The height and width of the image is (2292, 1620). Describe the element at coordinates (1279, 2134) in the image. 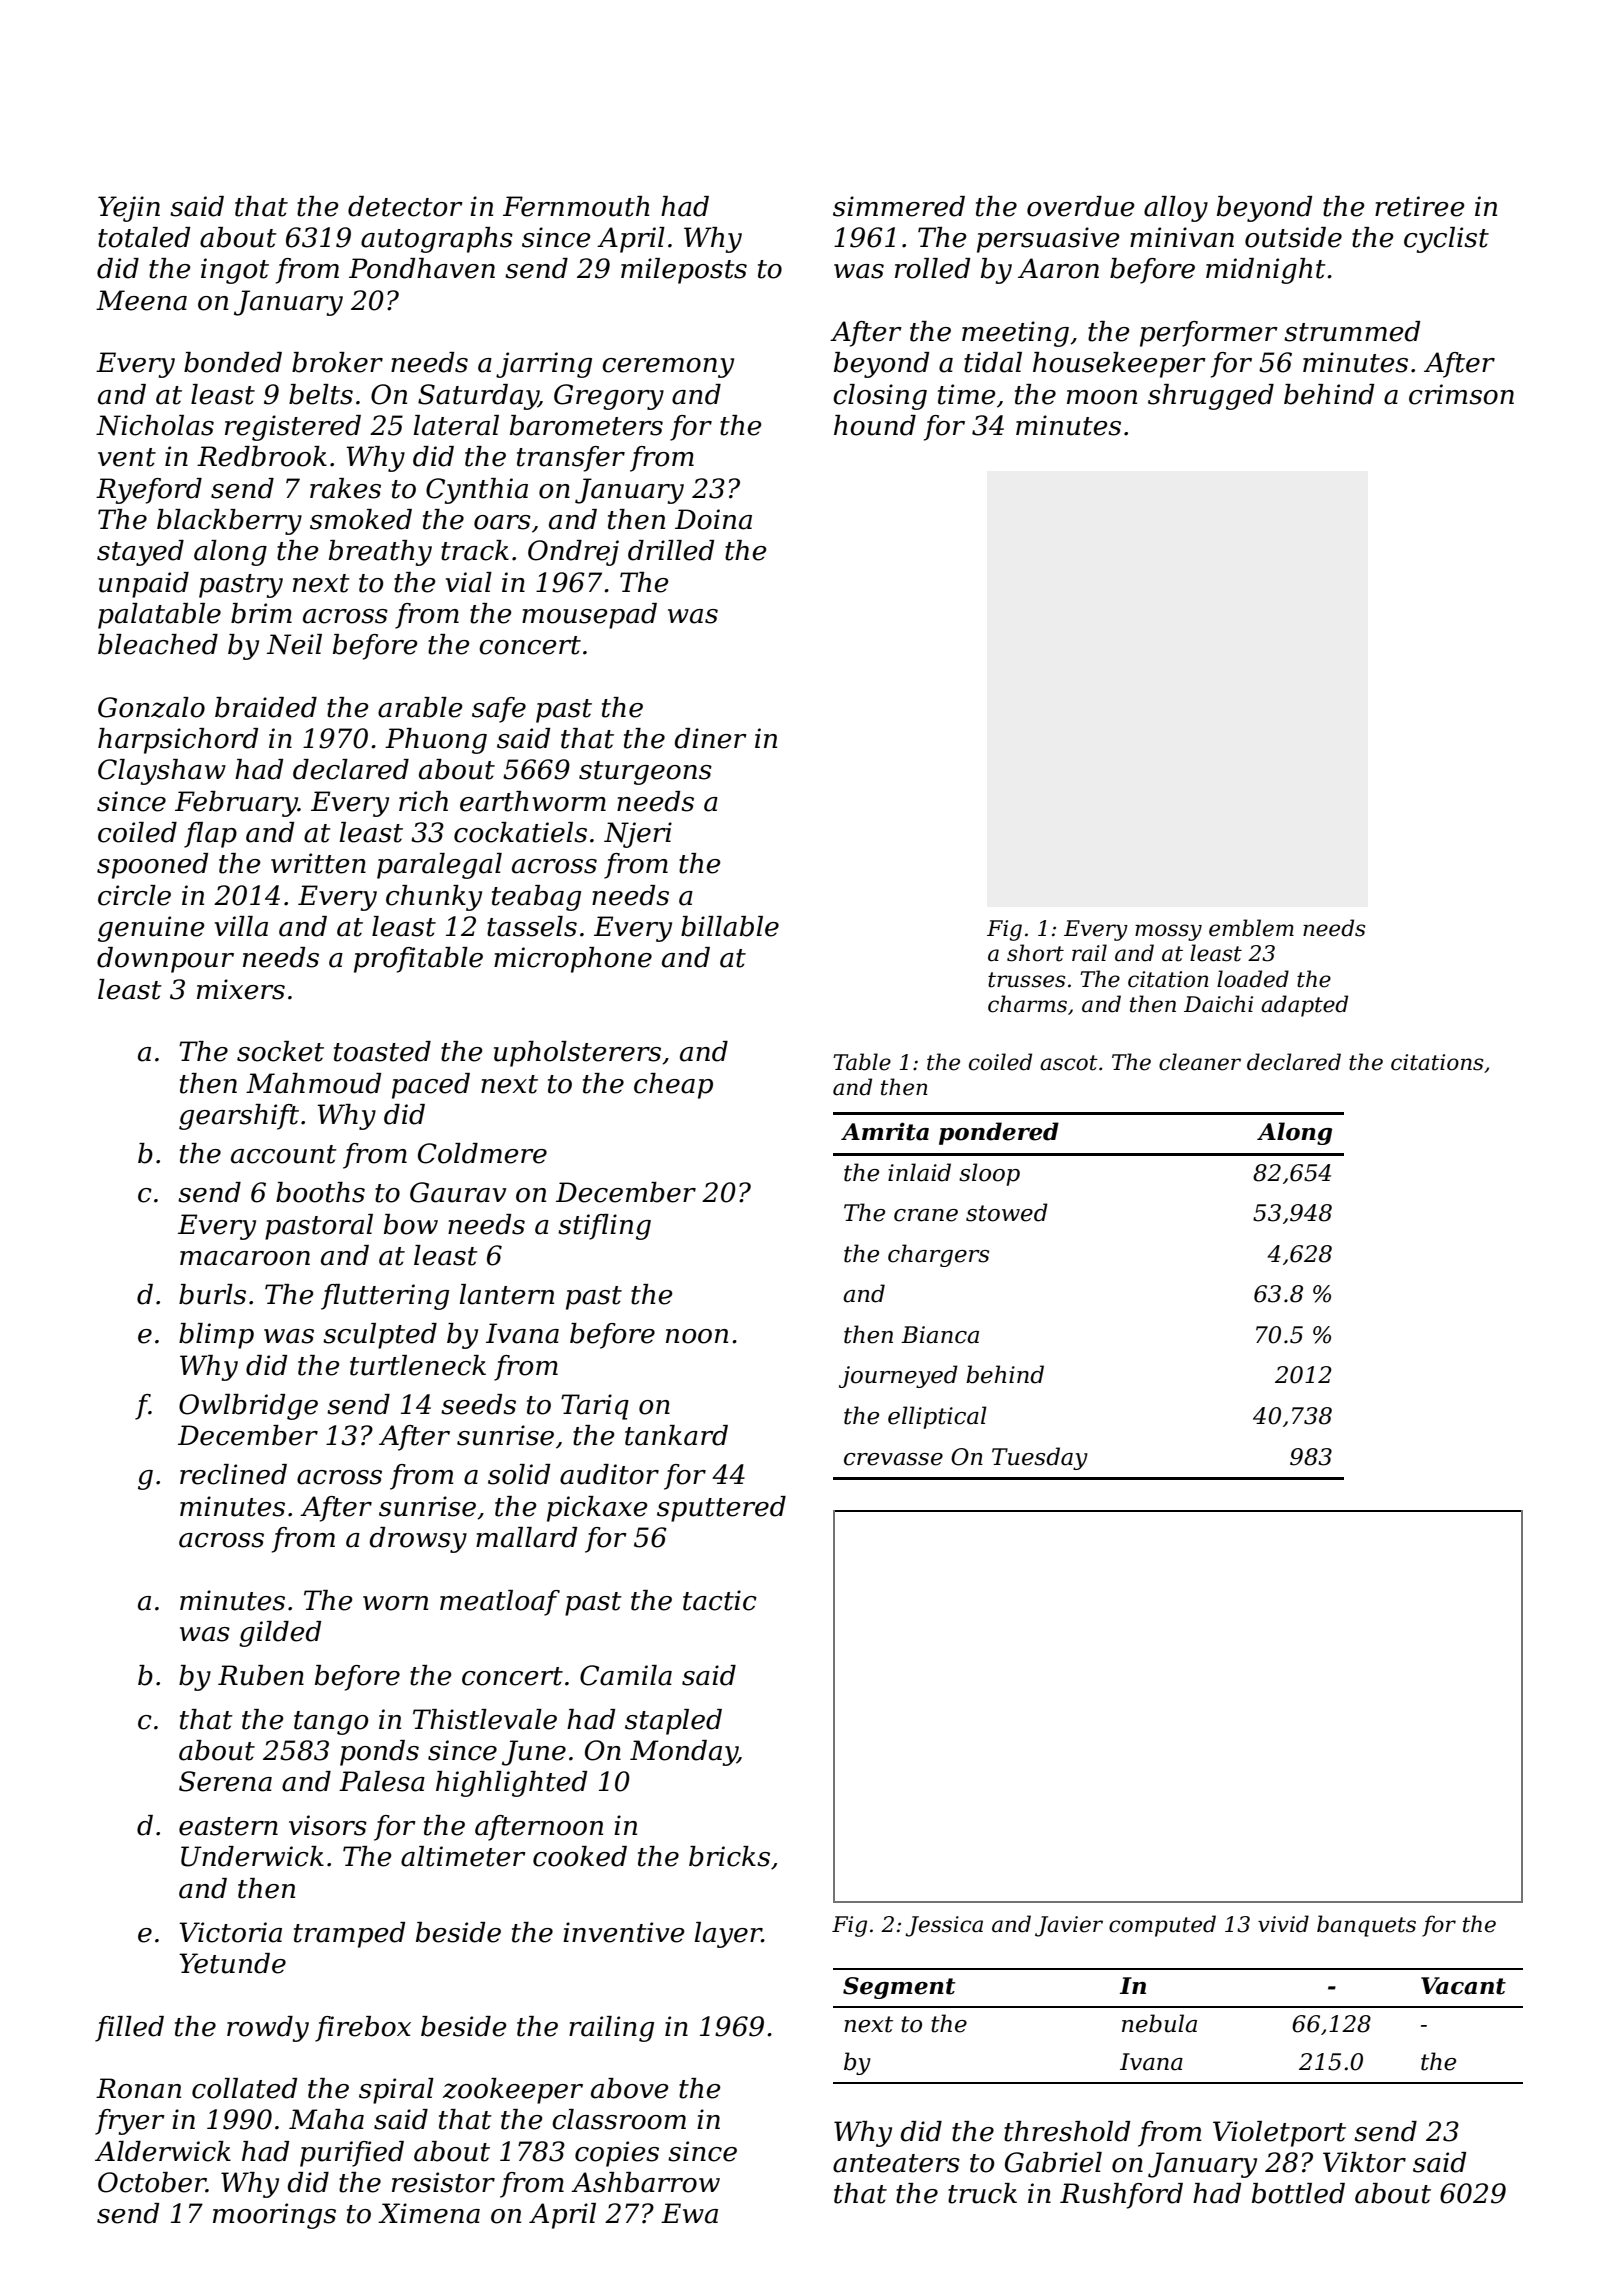

I see `Violetport` at that location.
